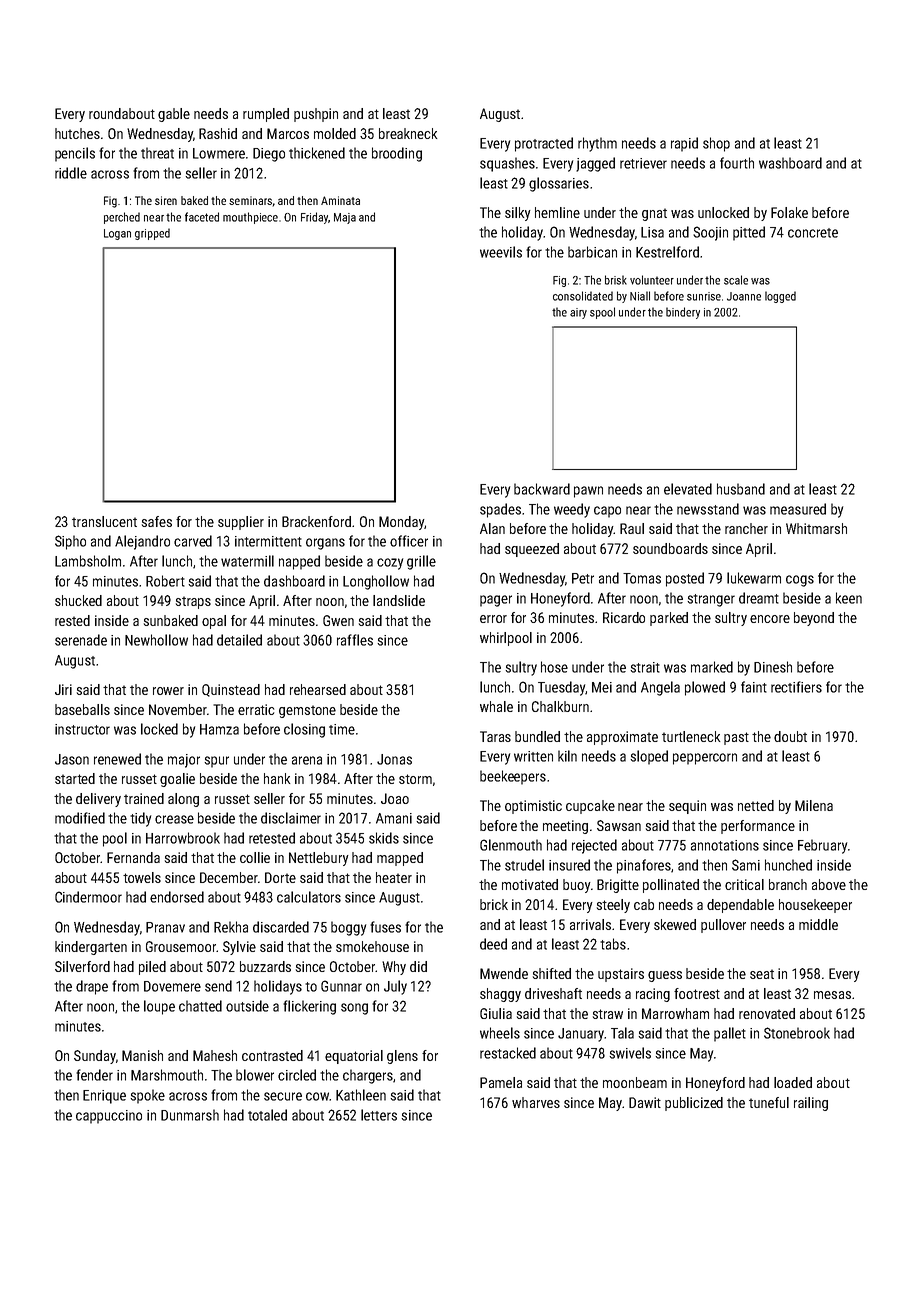 The width and height of the page is (924, 1308). What do you see at coordinates (269, 155) in the page?
I see `Diego` at bounding box center [269, 155].
